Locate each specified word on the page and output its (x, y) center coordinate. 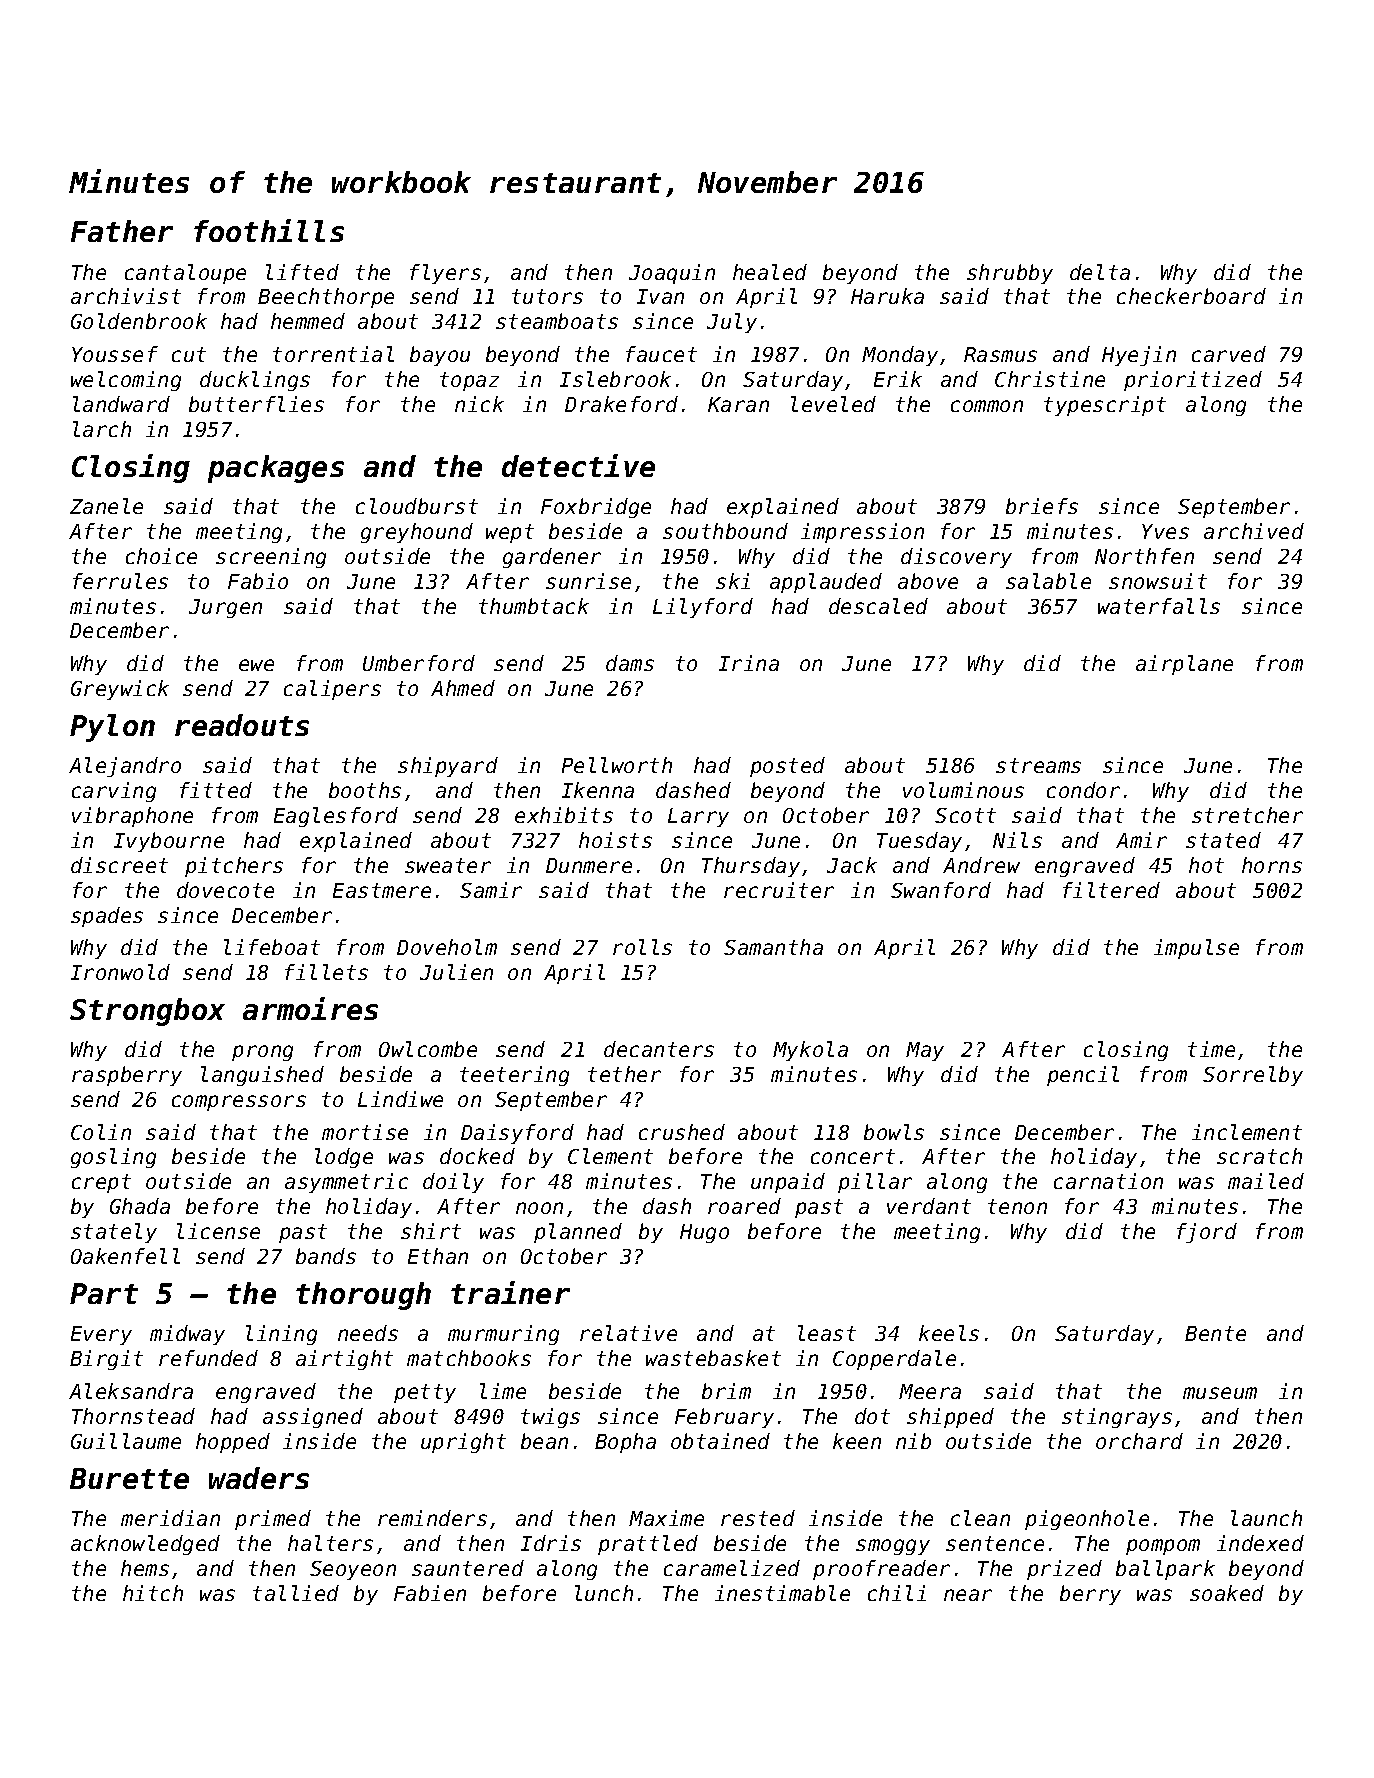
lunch (604, 1593)
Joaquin (672, 274)
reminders (432, 1518)
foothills (269, 230)
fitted (216, 790)
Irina (749, 663)
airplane (1184, 665)
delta (1100, 272)
